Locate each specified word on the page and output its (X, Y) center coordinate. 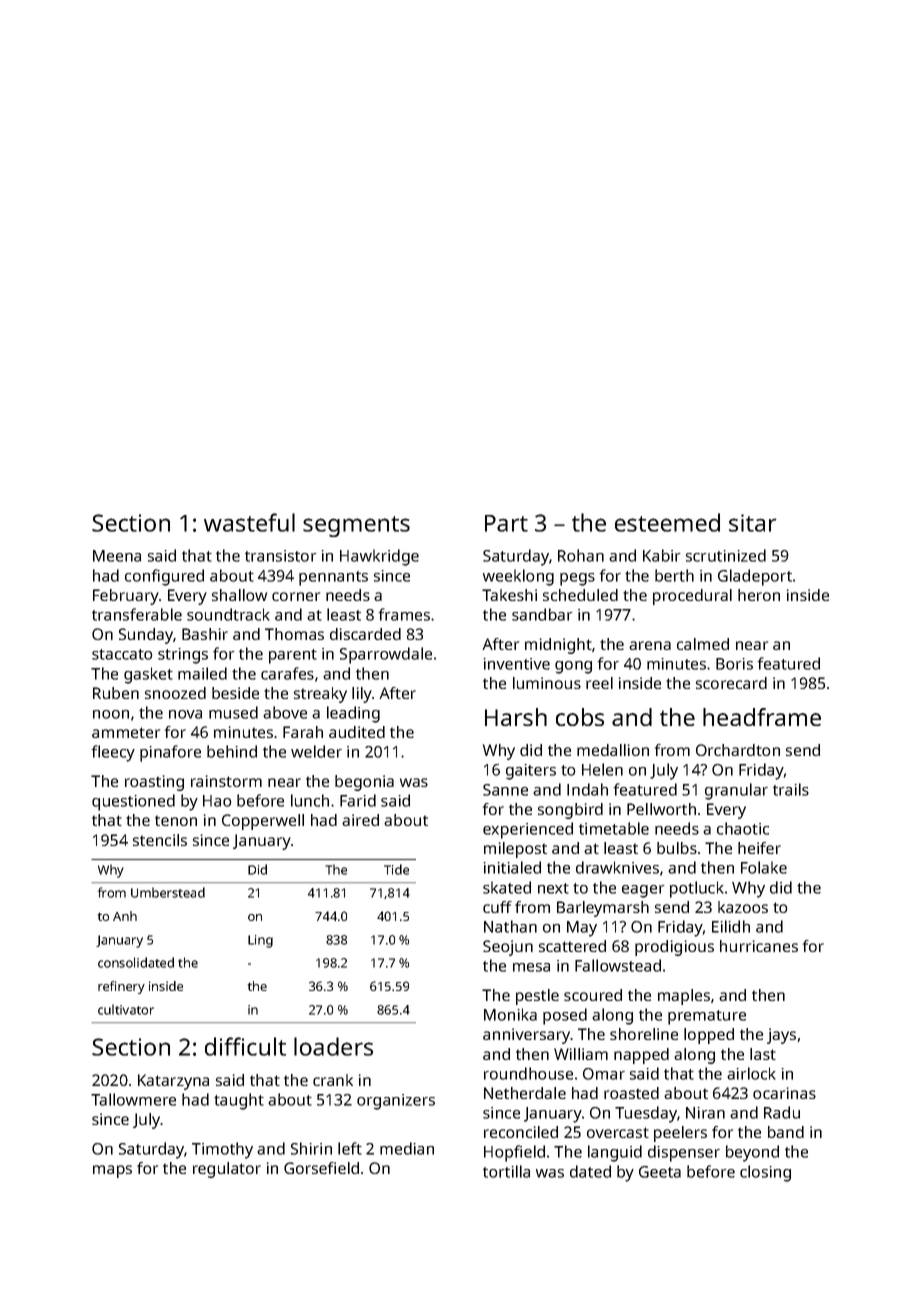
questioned (133, 802)
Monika (510, 1014)
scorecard (731, 683)
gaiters (531, 772)
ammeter (126, 732)
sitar (753, 523)
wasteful (249, 522)
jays (781, 1036)
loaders (333, 1046)
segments (356, 526)
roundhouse (528, 1073)
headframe (762, 717)
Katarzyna (173, 1082)
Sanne (505, 790)
